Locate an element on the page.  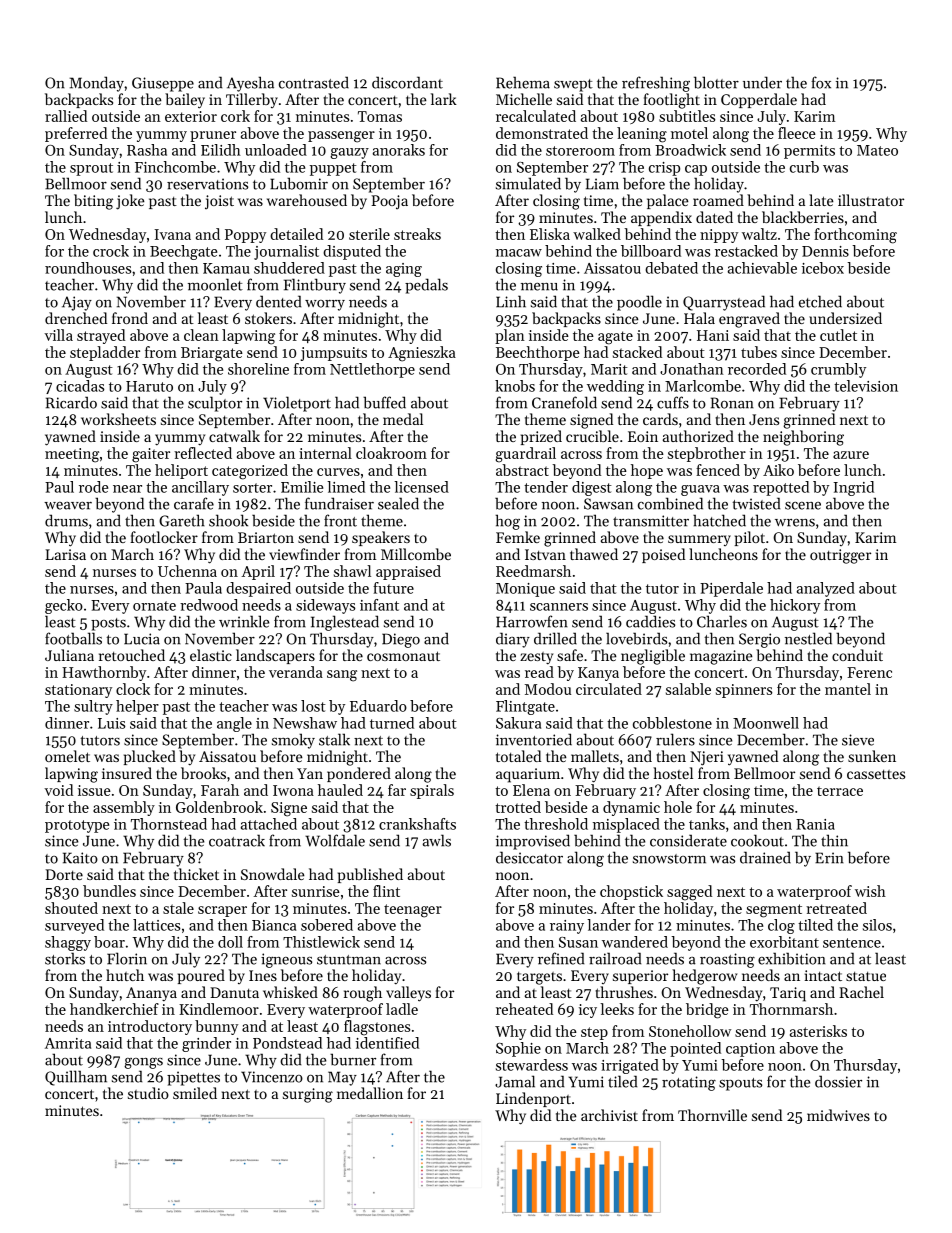
Tomas is located at coordinates (380, 116).
